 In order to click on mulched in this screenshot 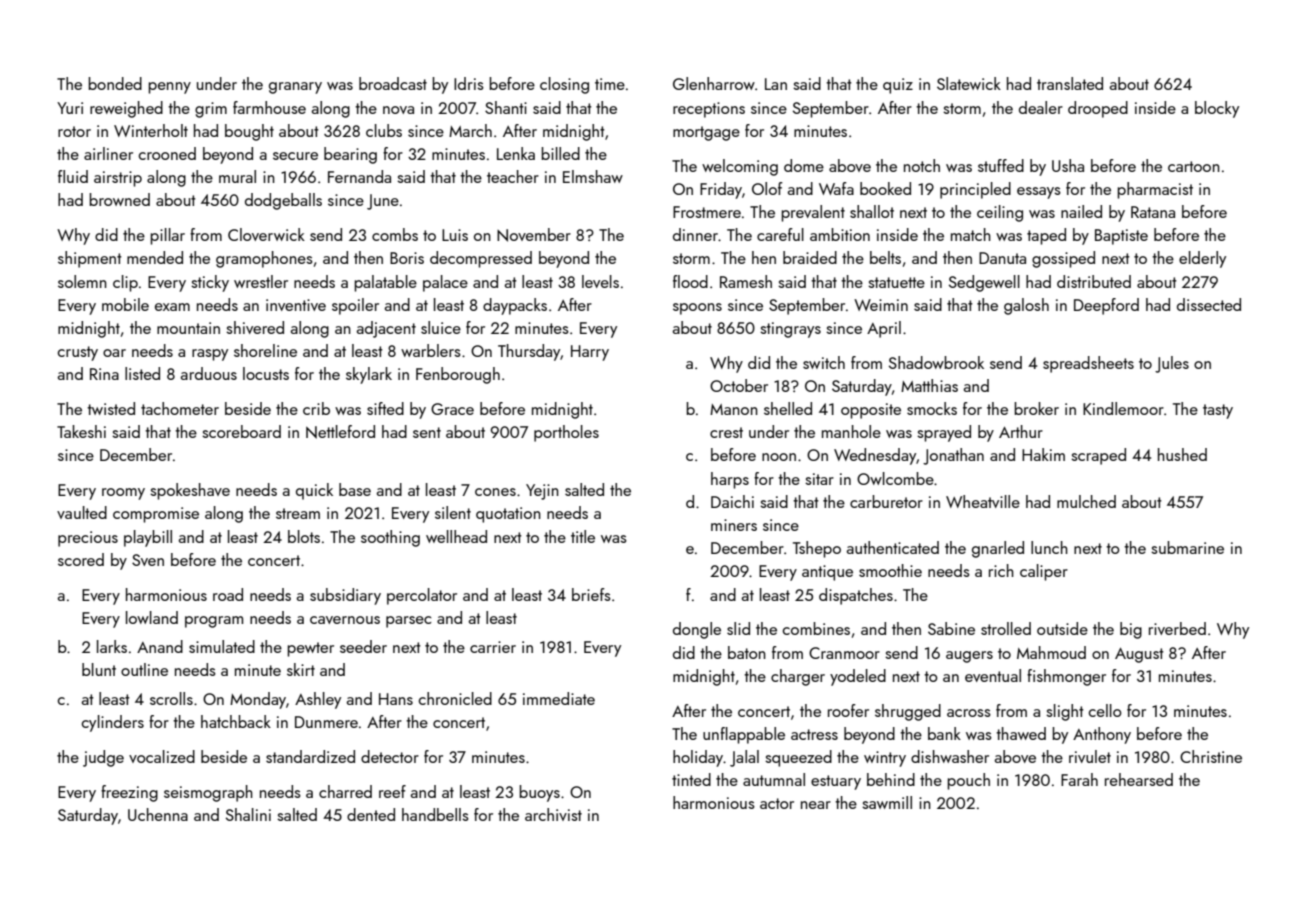, I will do `click(1086, 501)`.
